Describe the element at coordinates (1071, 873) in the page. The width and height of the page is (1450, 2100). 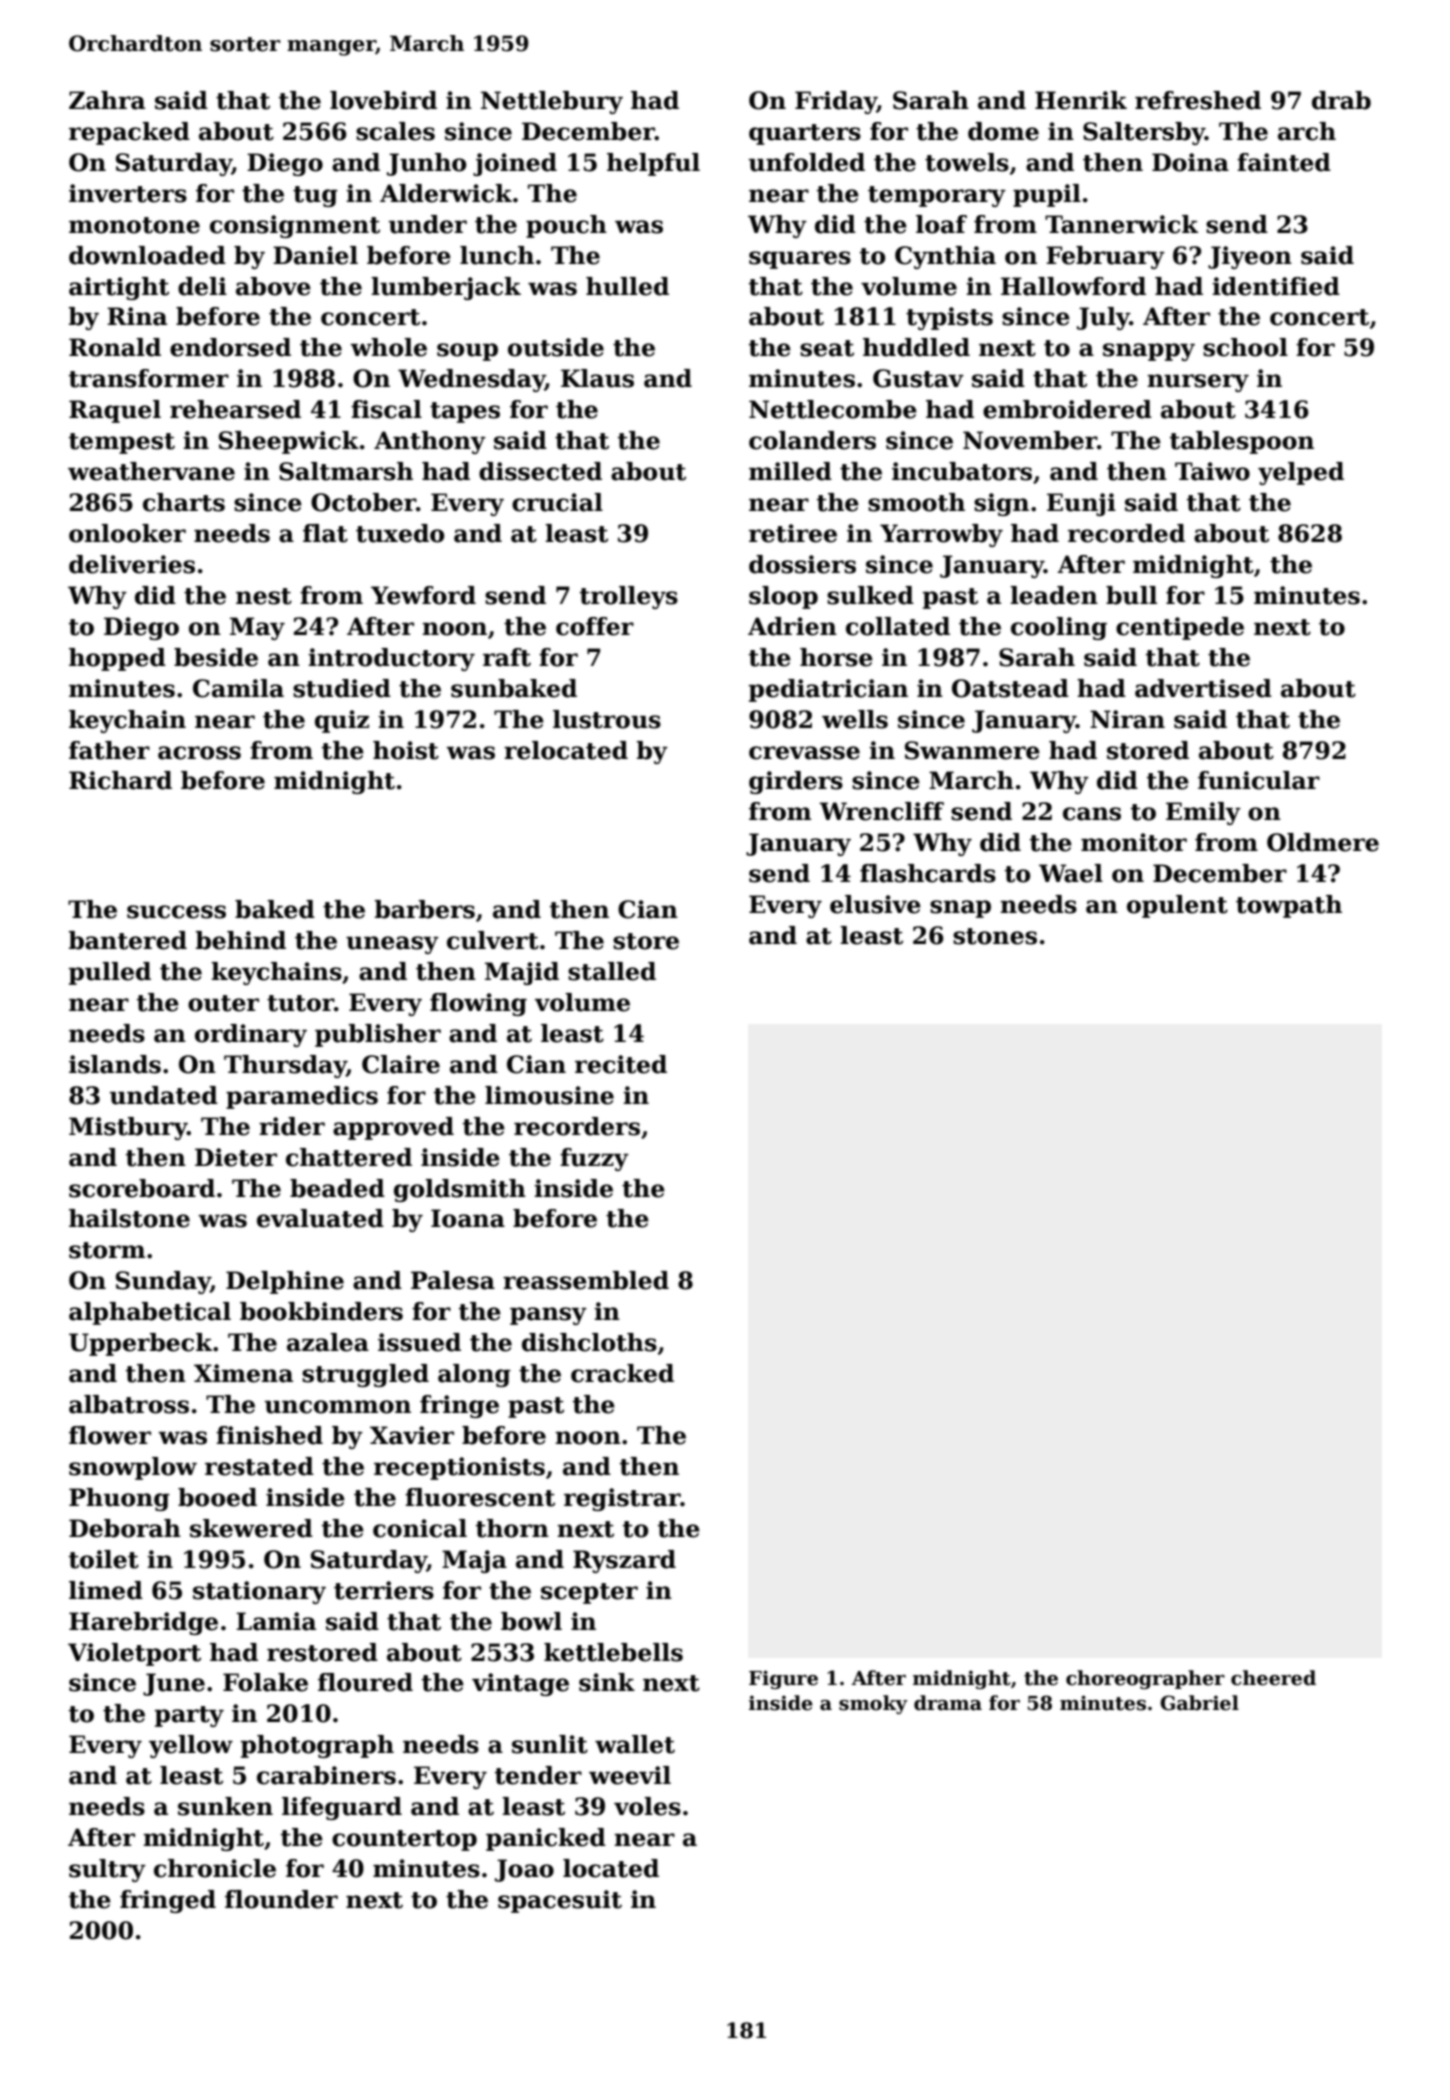
I see `Wael` at that location.
